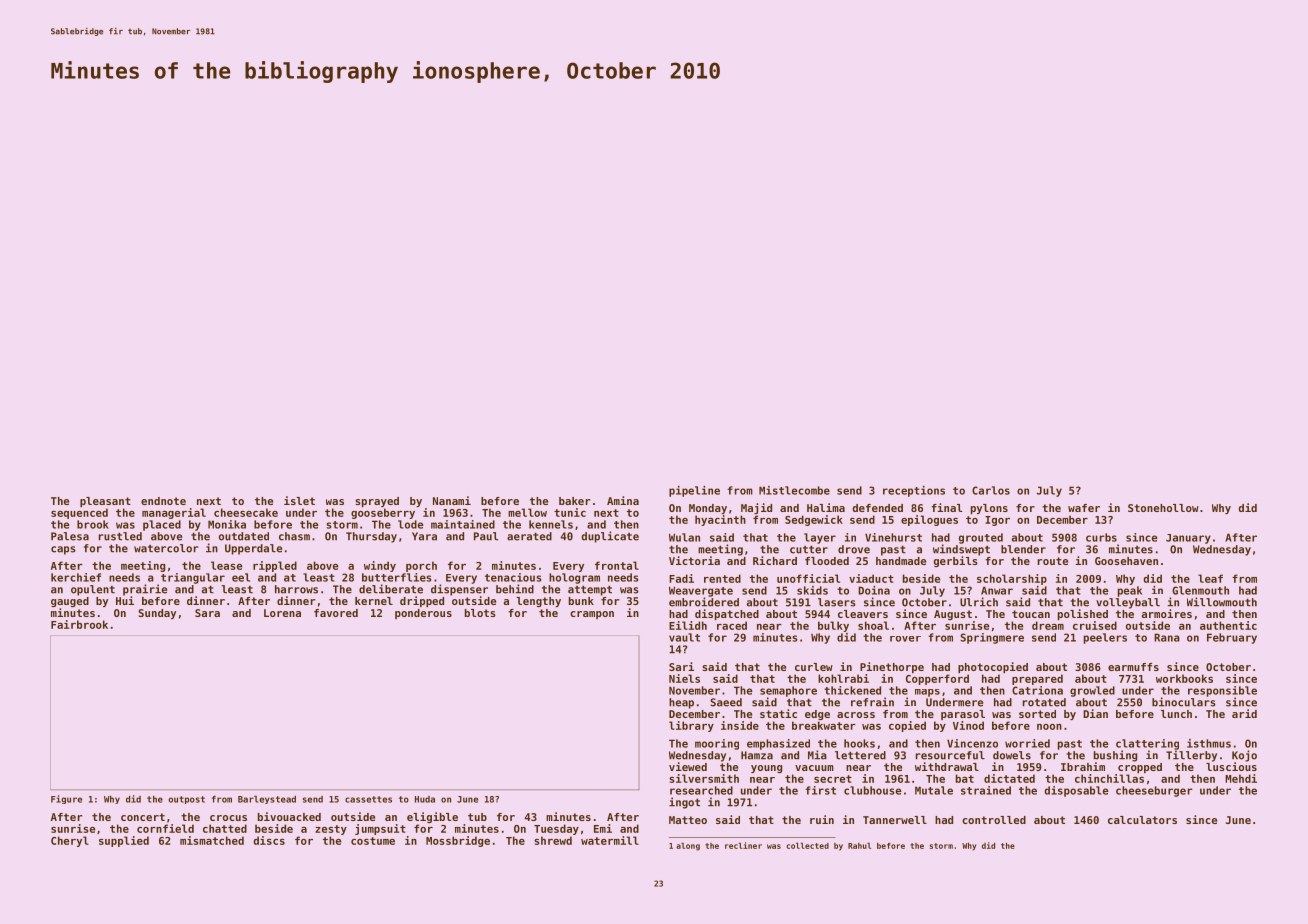 The height and width of the document is (924, 1308). What do you see at coordinates (694, 491) in the document?
I see `pipeline` at bounding box center [694, 491].
